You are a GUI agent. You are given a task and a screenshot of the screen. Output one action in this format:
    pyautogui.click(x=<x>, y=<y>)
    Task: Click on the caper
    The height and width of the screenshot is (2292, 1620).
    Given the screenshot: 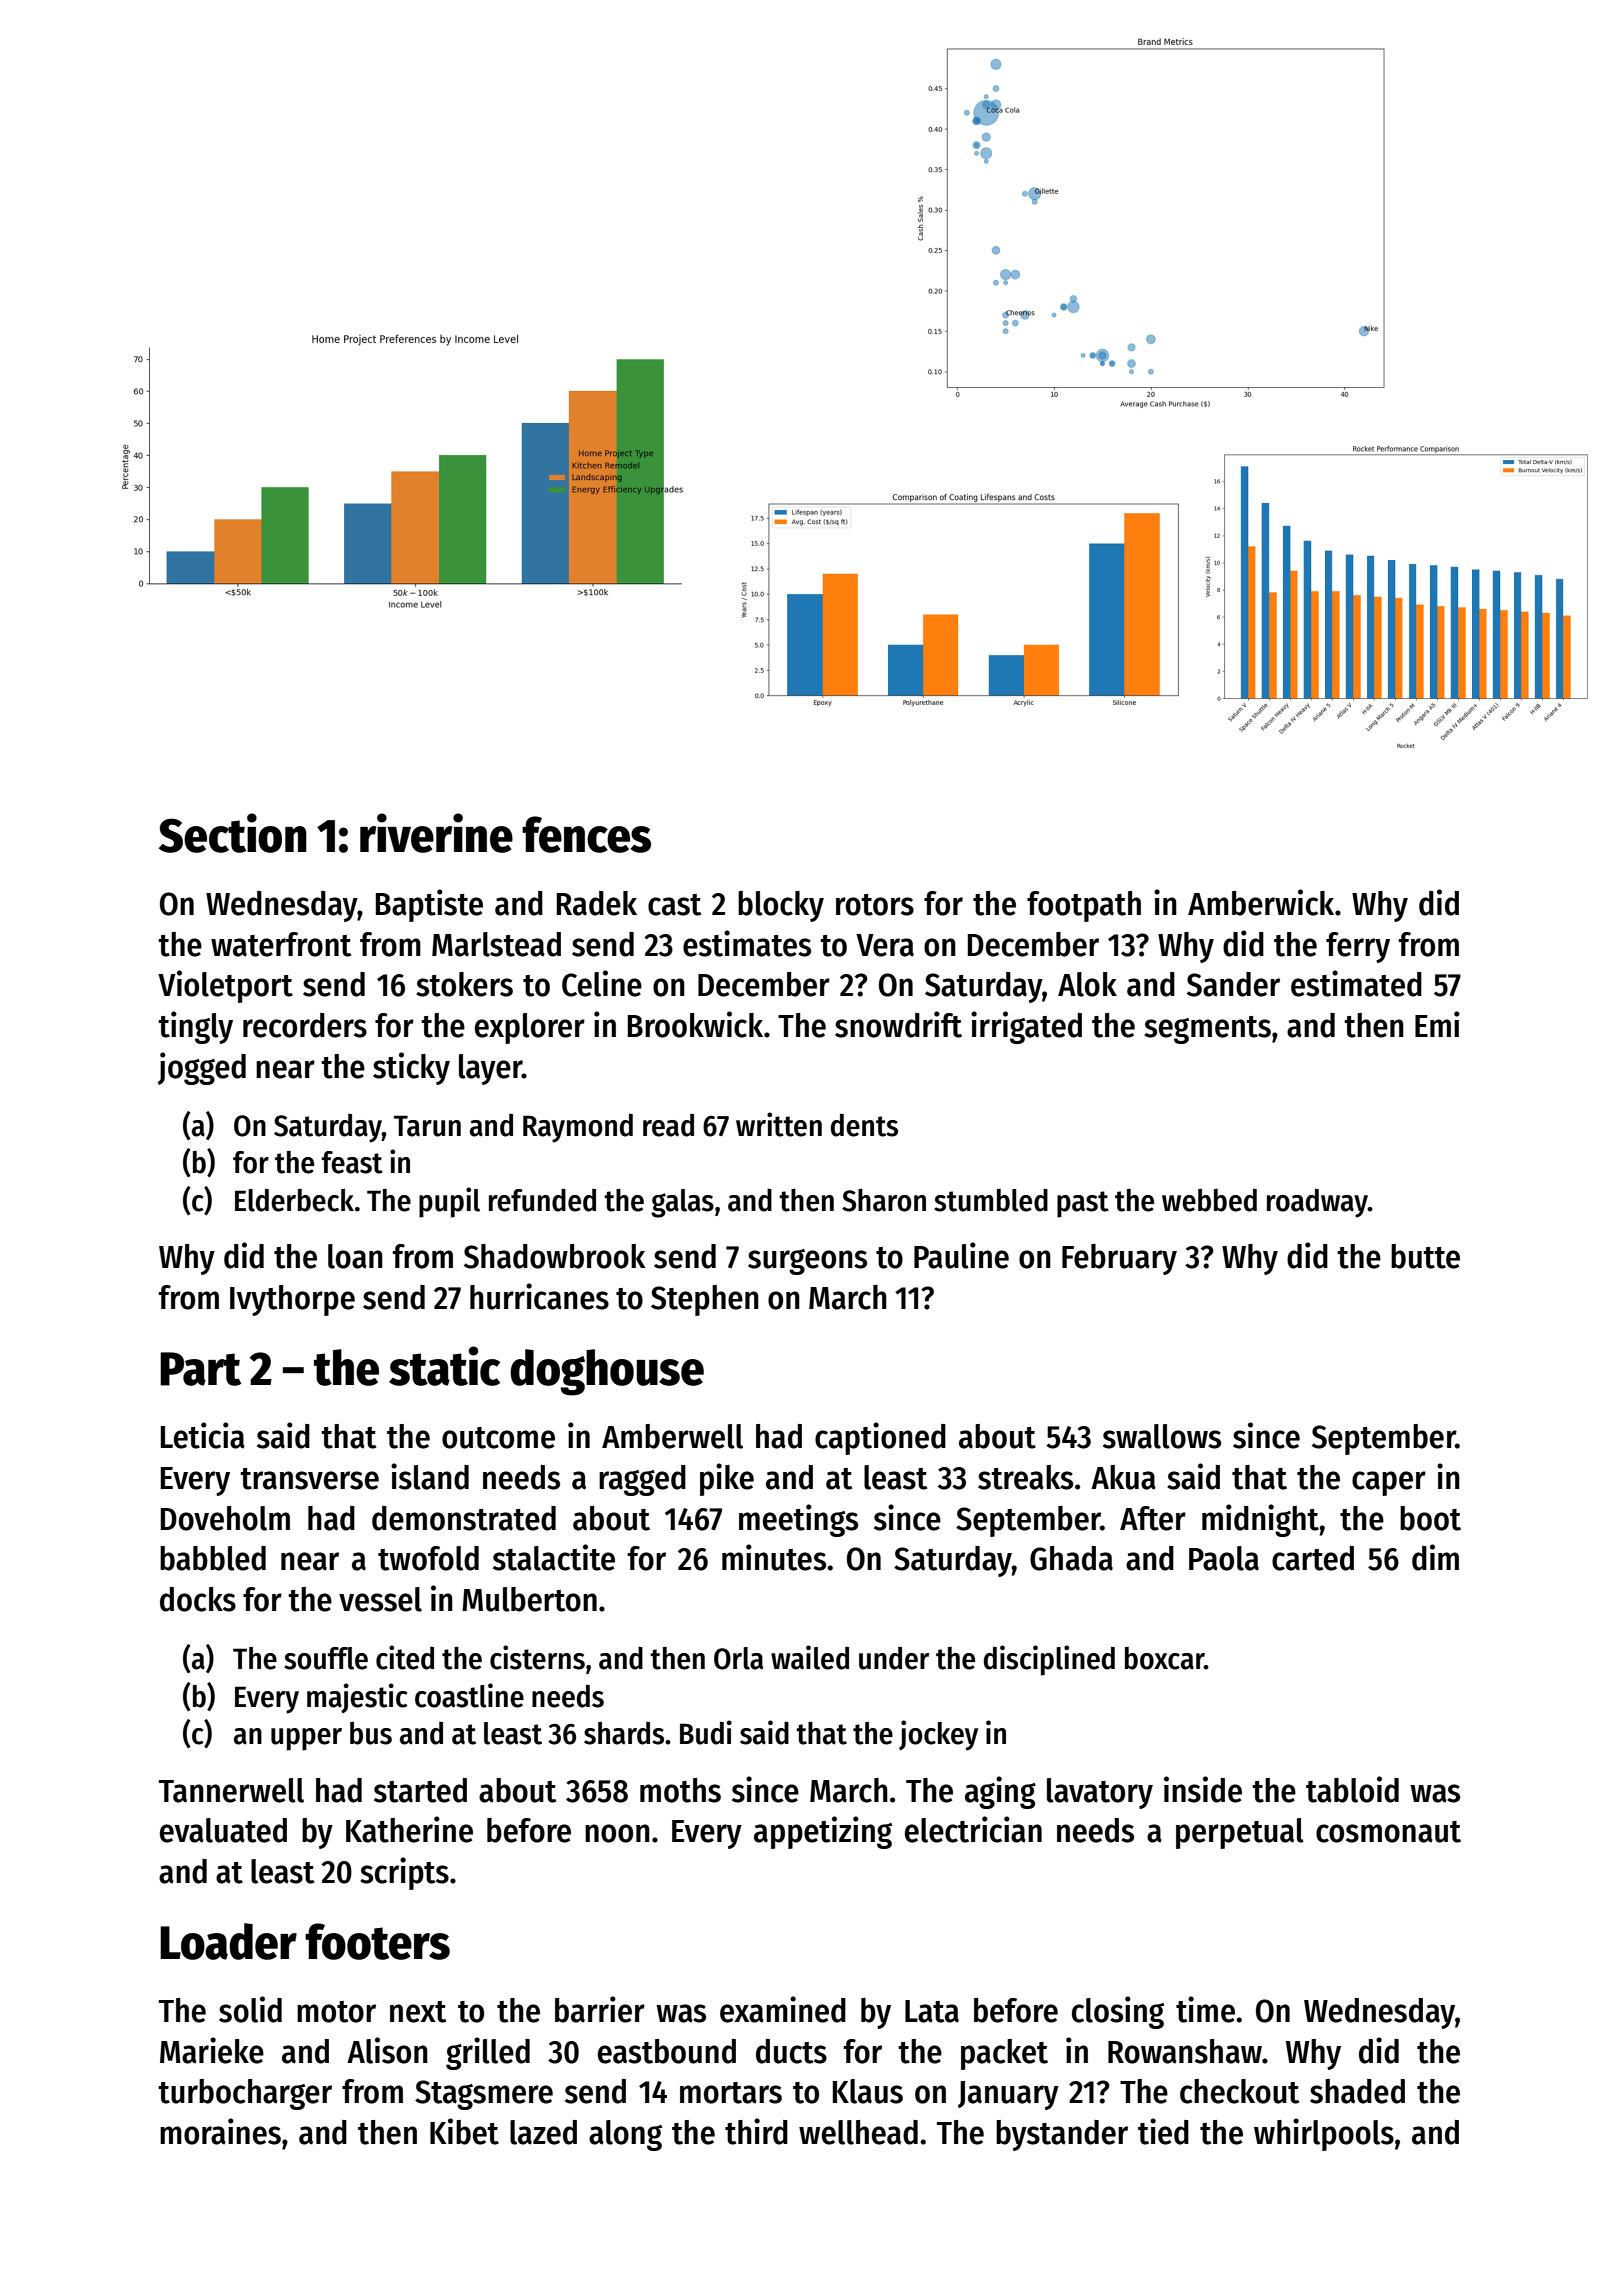 What is the action you would take?
    pyautogui.click(x=1389, y=1483)
